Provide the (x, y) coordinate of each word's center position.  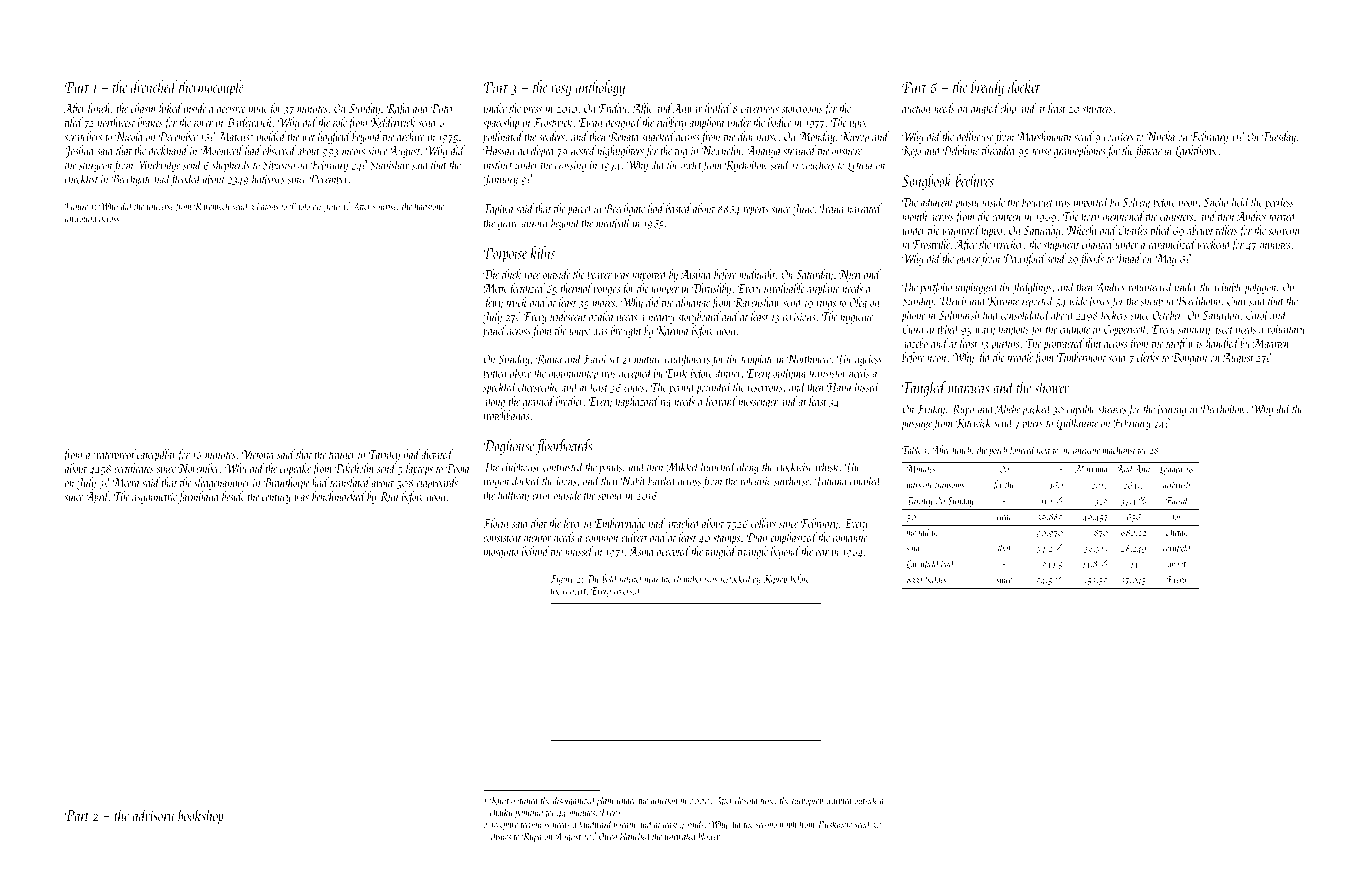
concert (574, 592)
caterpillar (157, 455)
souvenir (1285, 231)
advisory (153, 816)
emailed (866, 480)
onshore (847, 150)
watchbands (506, 415)
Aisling (696, 275)
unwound (81, 218)
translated (350, 482)
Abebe (1007, 408)
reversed (627, 590)
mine (258, 109)
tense (1041, 152)
